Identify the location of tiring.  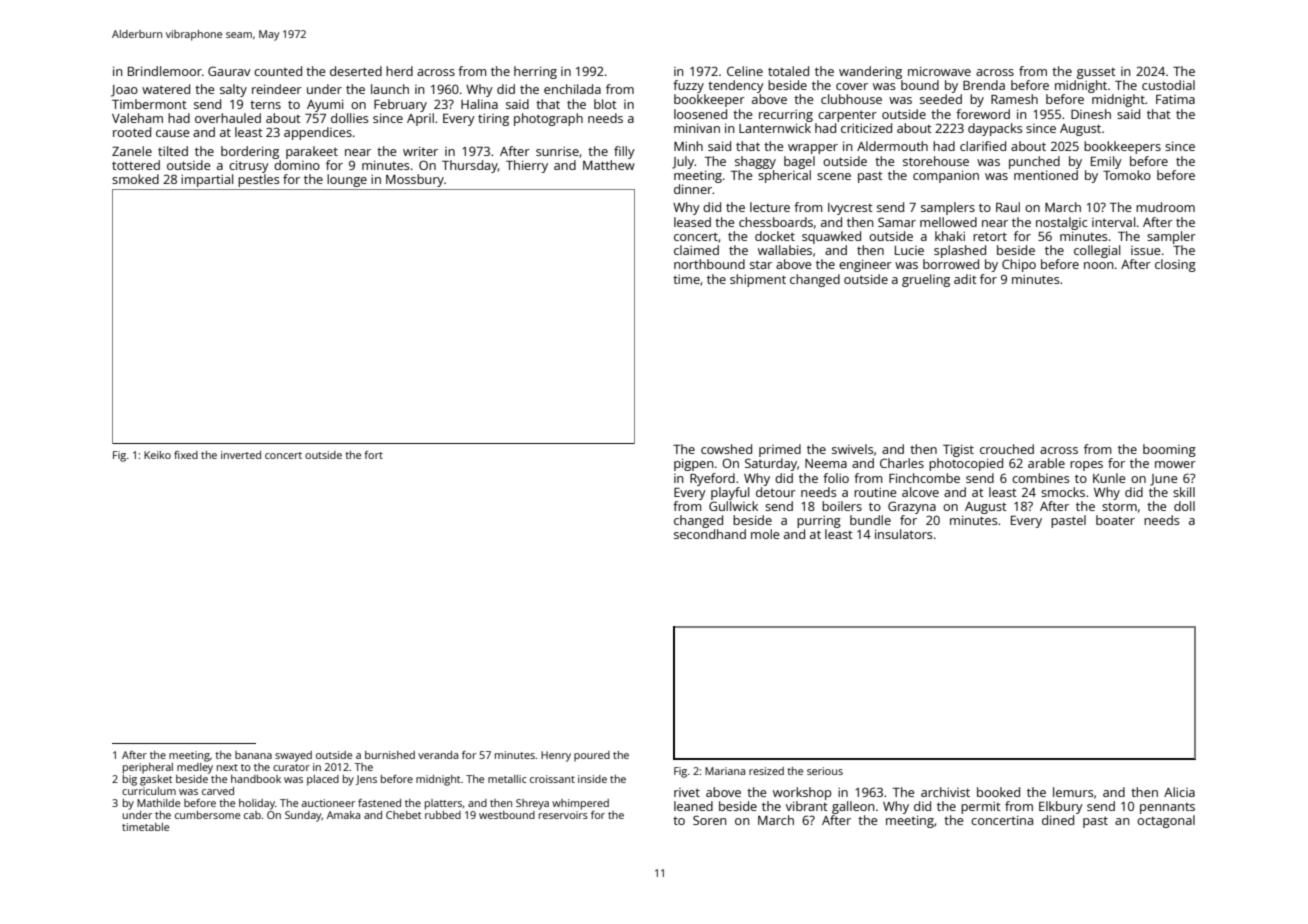
(493, 119).
